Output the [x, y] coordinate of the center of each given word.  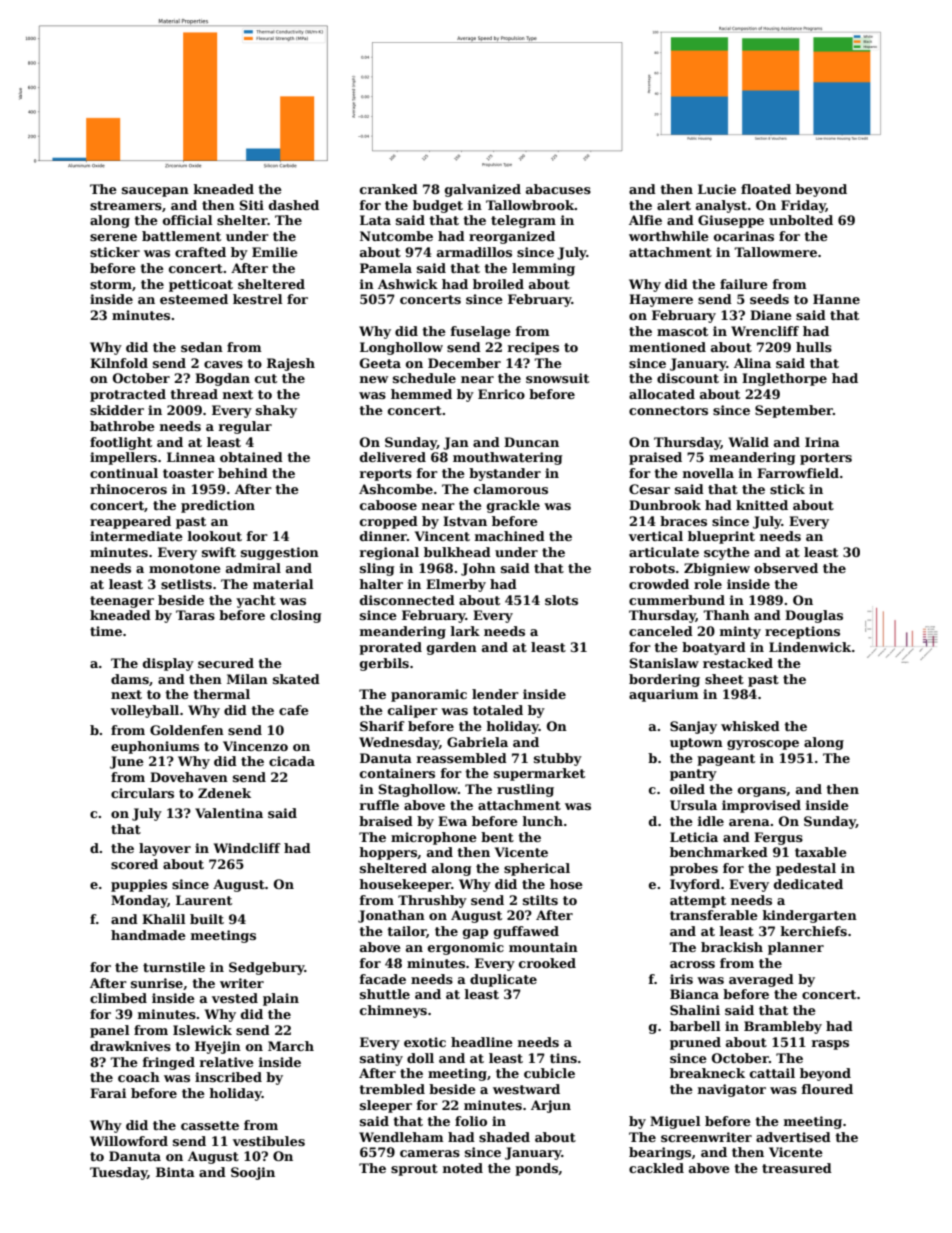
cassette [210, 1125]
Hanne [836, 299]
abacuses [558, 189]
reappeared [130, 522]
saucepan [155, 192]
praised [655, 458]
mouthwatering [507, 458]
